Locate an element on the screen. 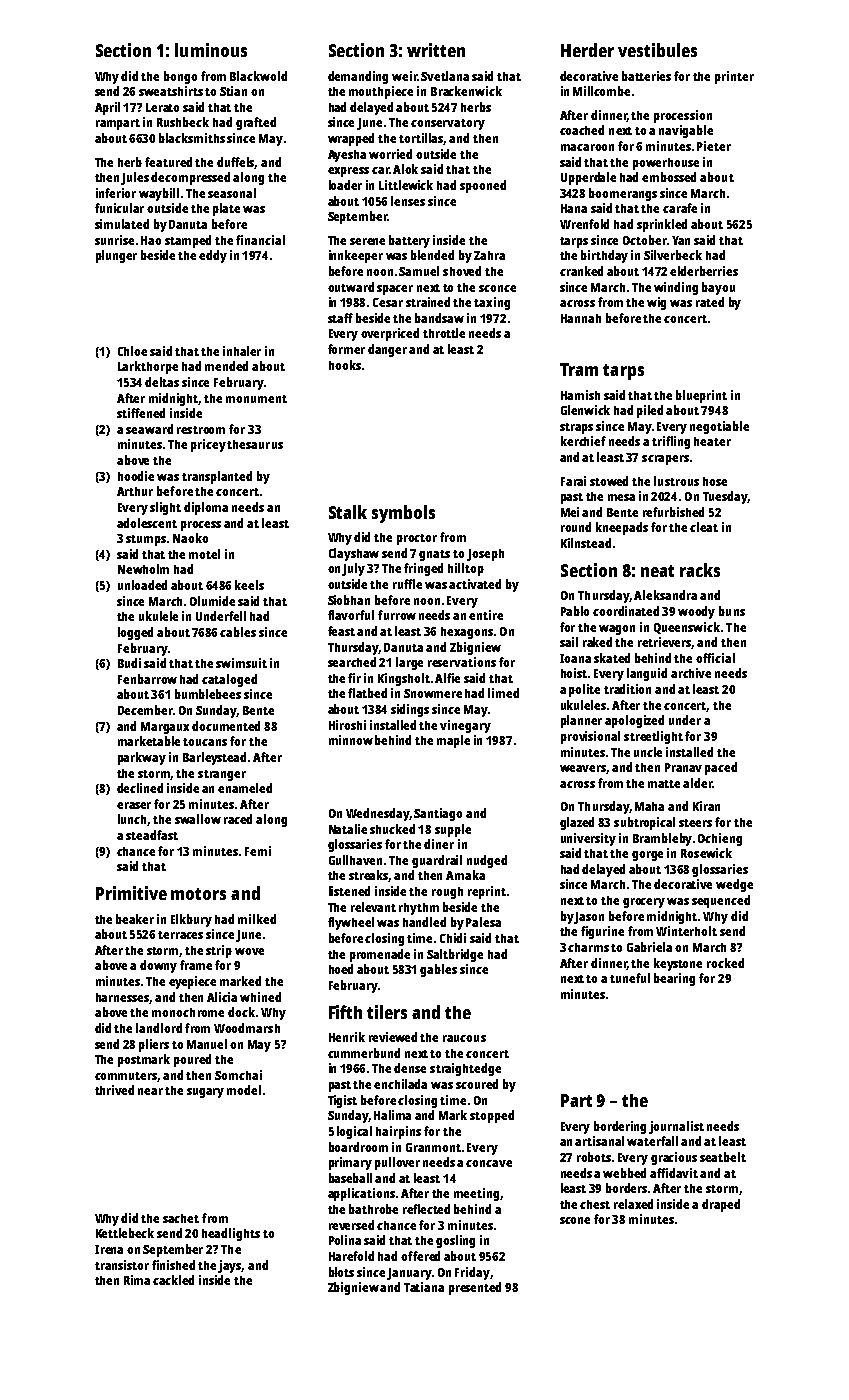  rated is located at coordinates (710, 302).
